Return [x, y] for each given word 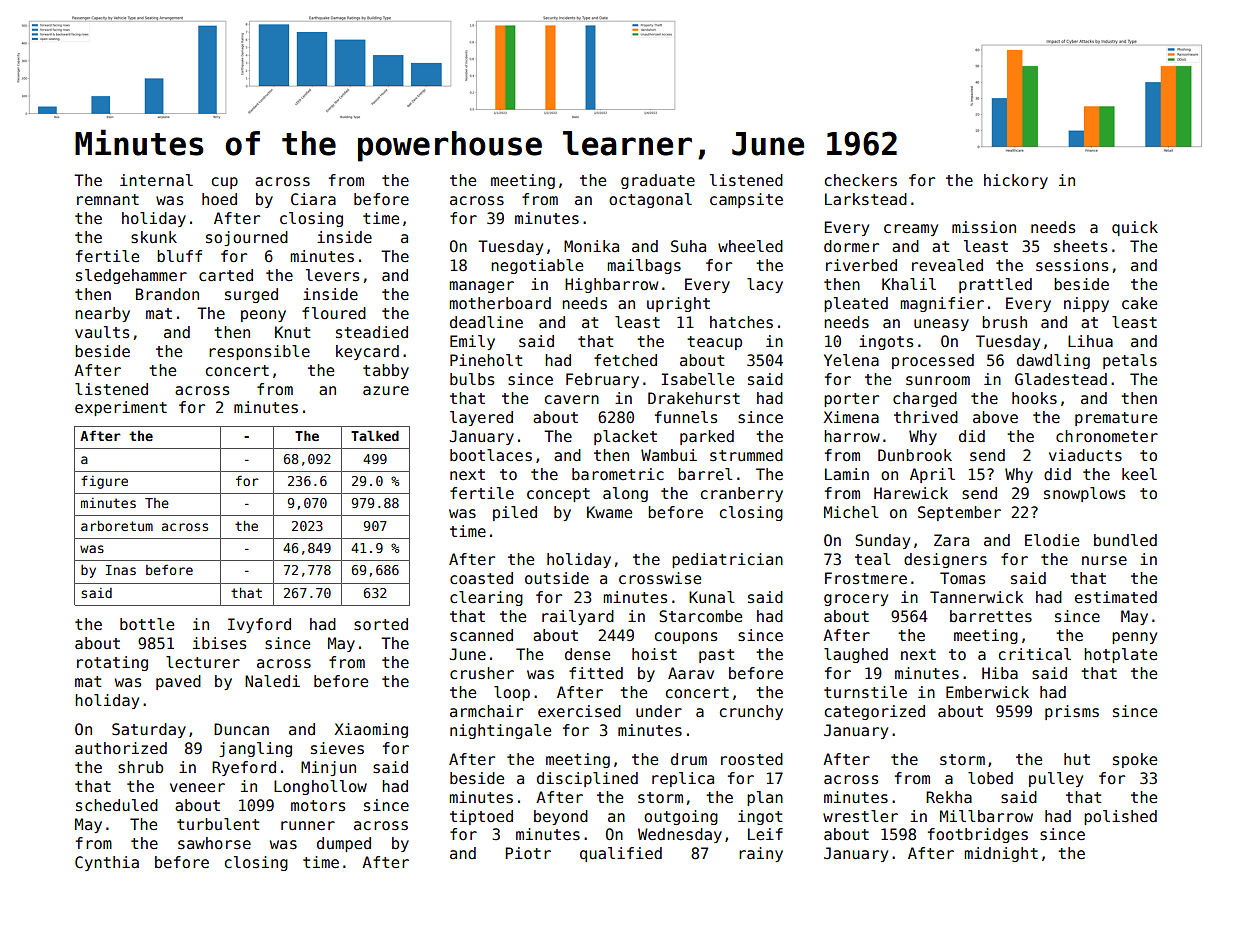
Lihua [1090, 341]
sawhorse [214, 843]
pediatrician [727, 560]
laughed [856, 655]
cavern [572, 399]
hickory [1016, 181]
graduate [658, 181]
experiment [121, 408]
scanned [481, 635]
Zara [951, 540]
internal [156, 180]
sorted [381, 624]
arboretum [117, 526]
